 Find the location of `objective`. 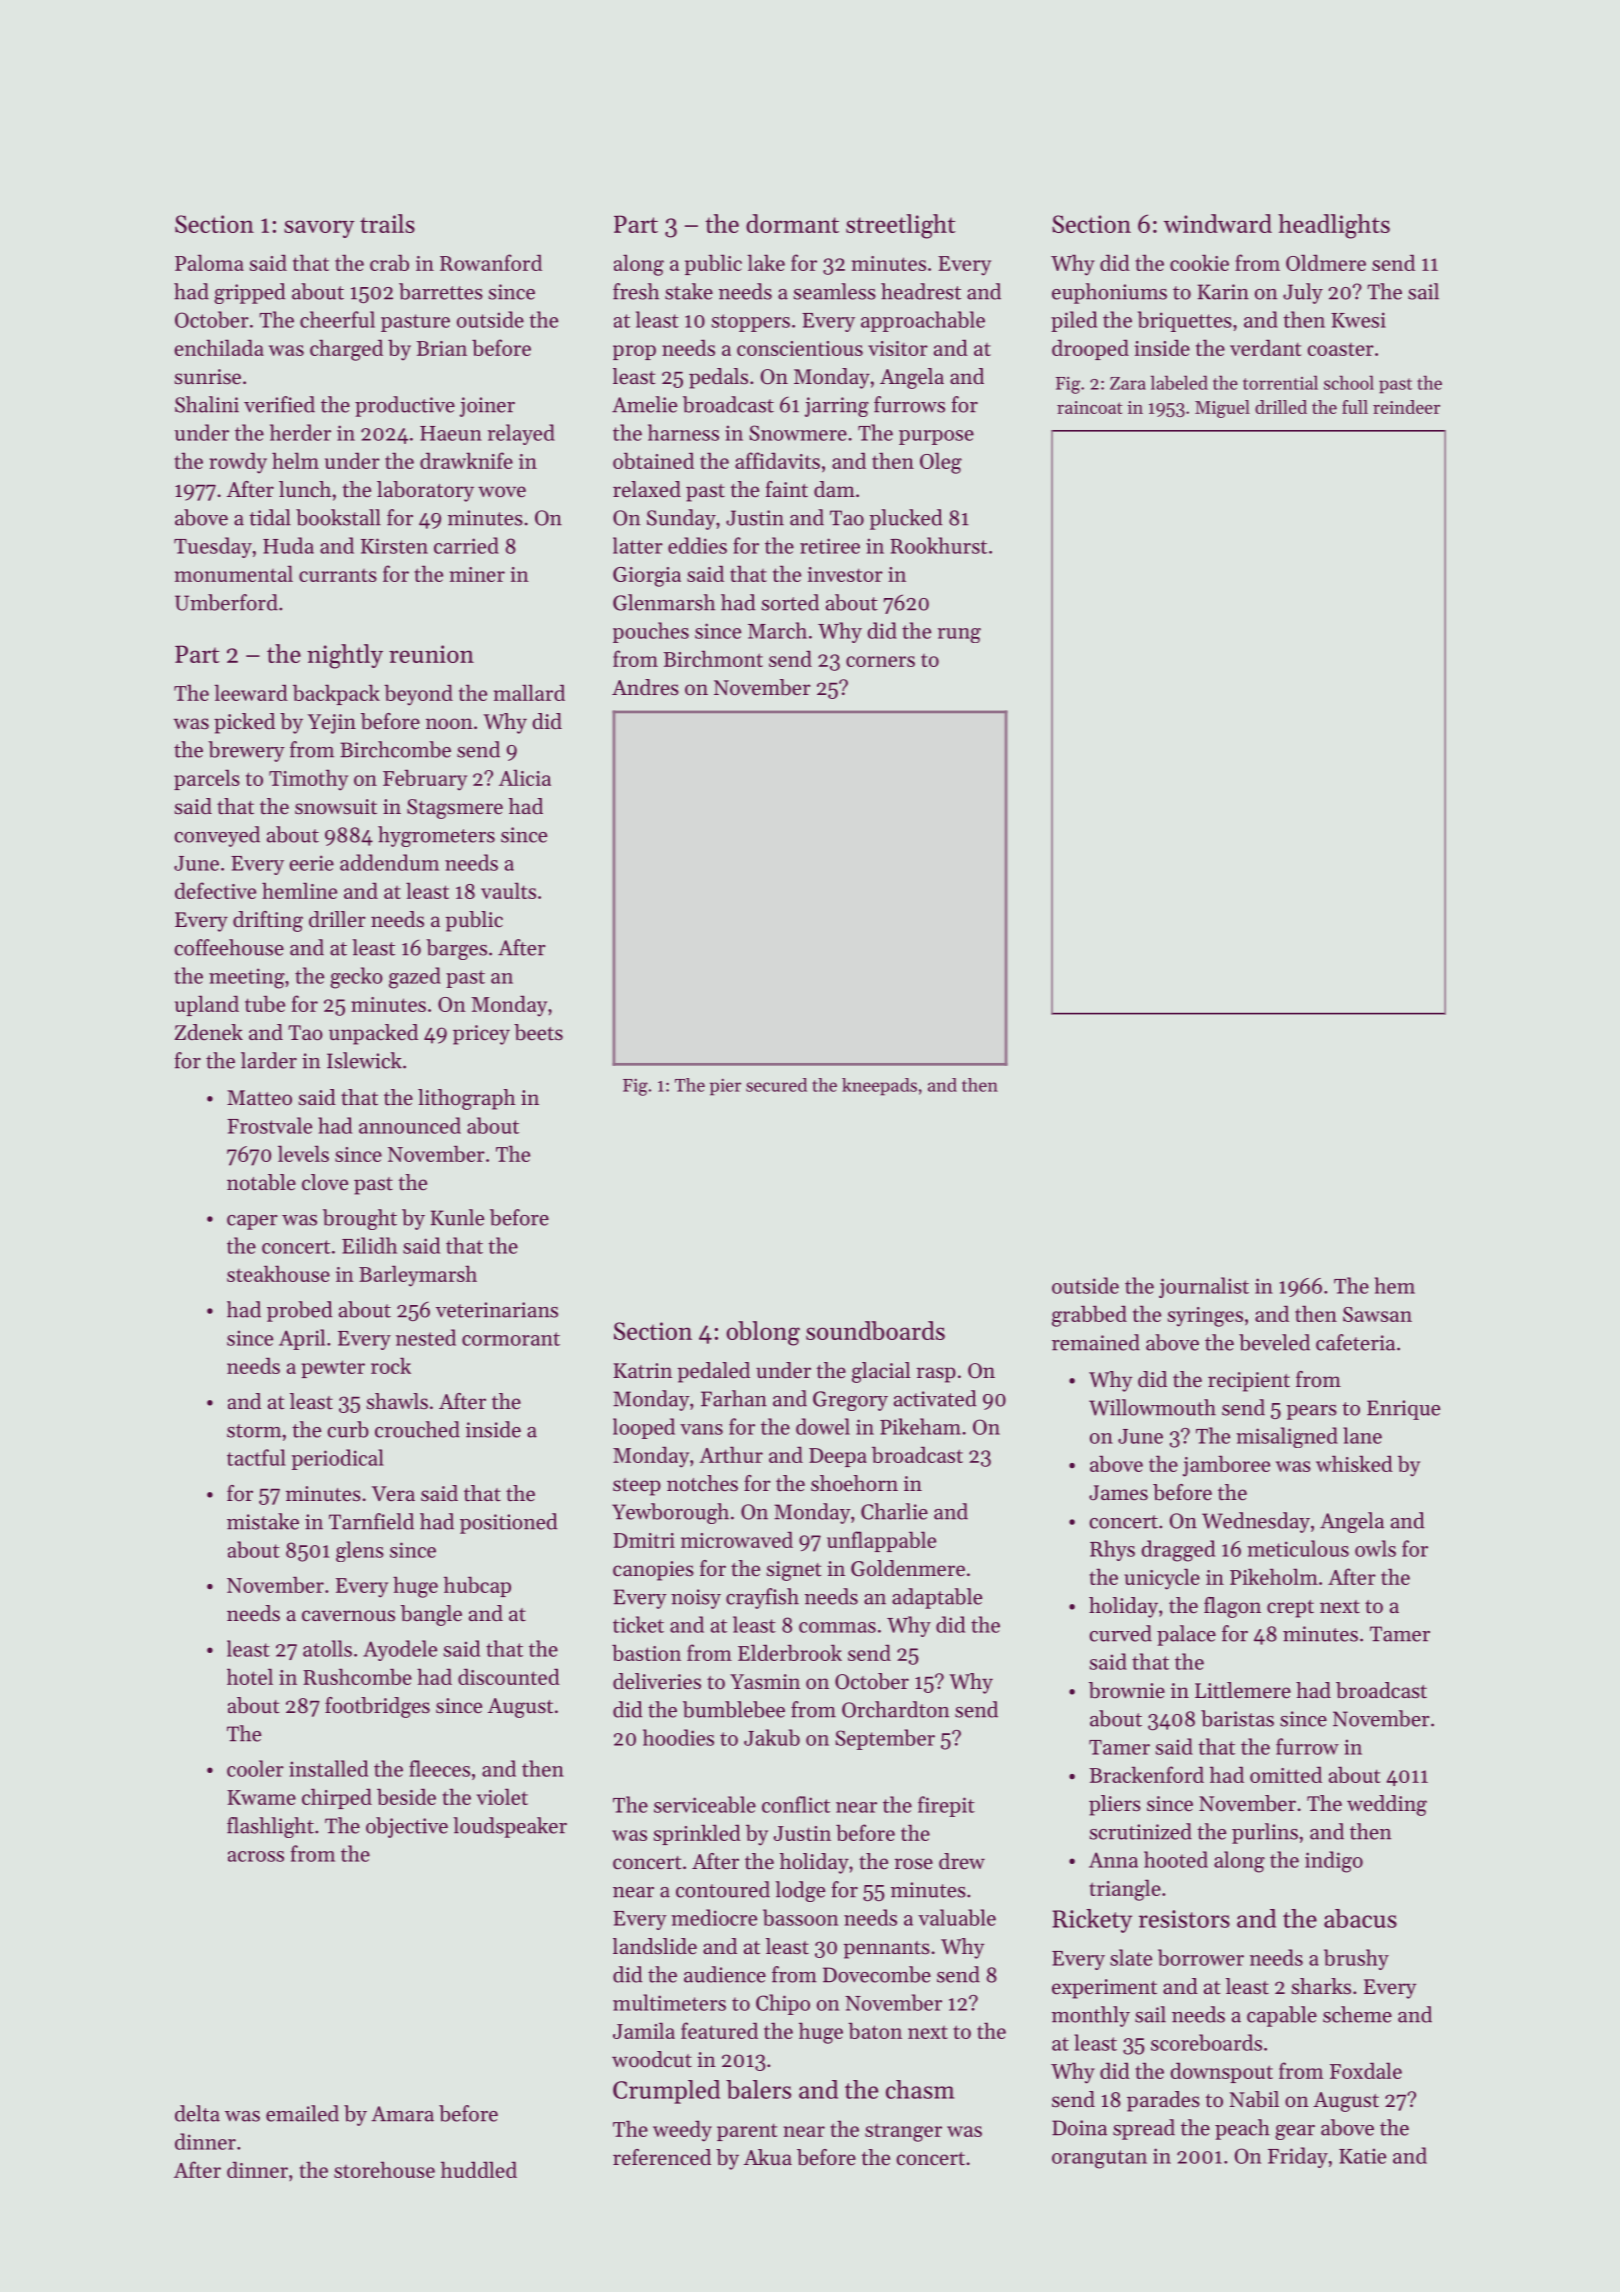

objective is located at coordinates (407, 1827).
